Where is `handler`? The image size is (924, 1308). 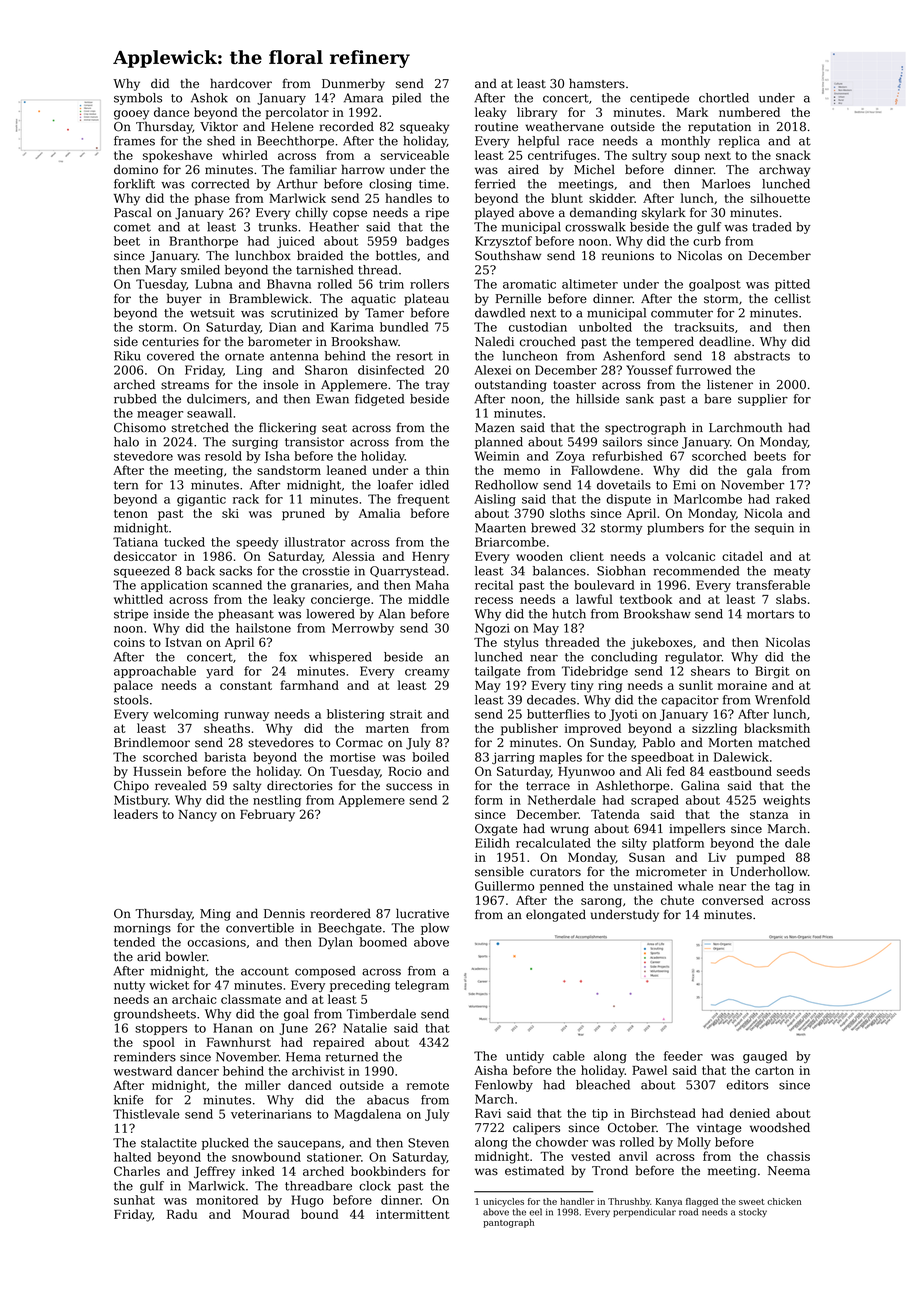
handler is located at coordinates (577, 1201).
